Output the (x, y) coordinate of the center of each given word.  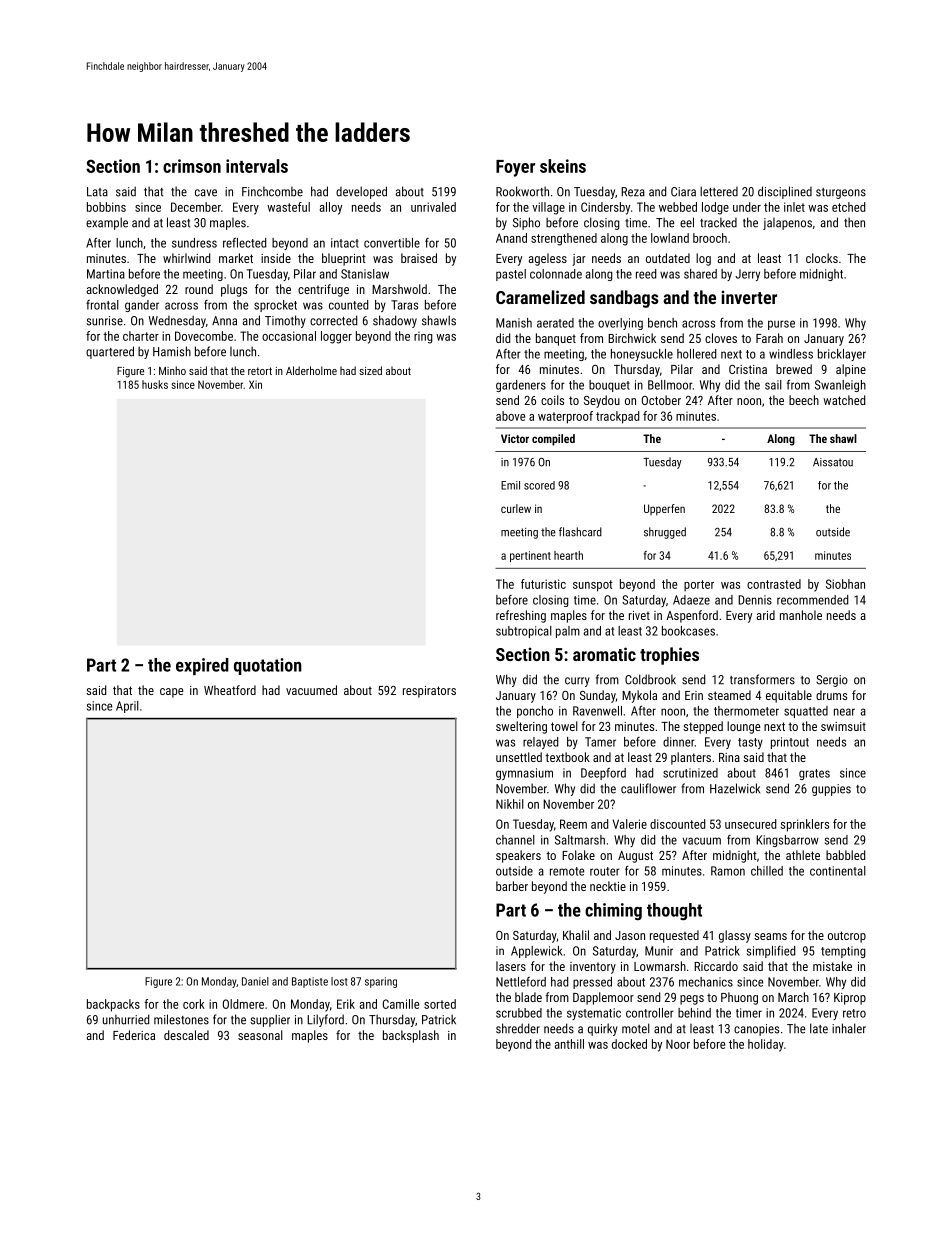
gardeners (521, 386)
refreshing (521, 616)
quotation (268, 666)
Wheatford (230, 690)
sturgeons (841, 193)
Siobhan (845, 584)
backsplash (411, 1036)
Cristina (748, 369)
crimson (192, 166)
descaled (186, 1035)
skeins (563, 166)
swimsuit (843, 726)
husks (155, 384)
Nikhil (510, 804)
